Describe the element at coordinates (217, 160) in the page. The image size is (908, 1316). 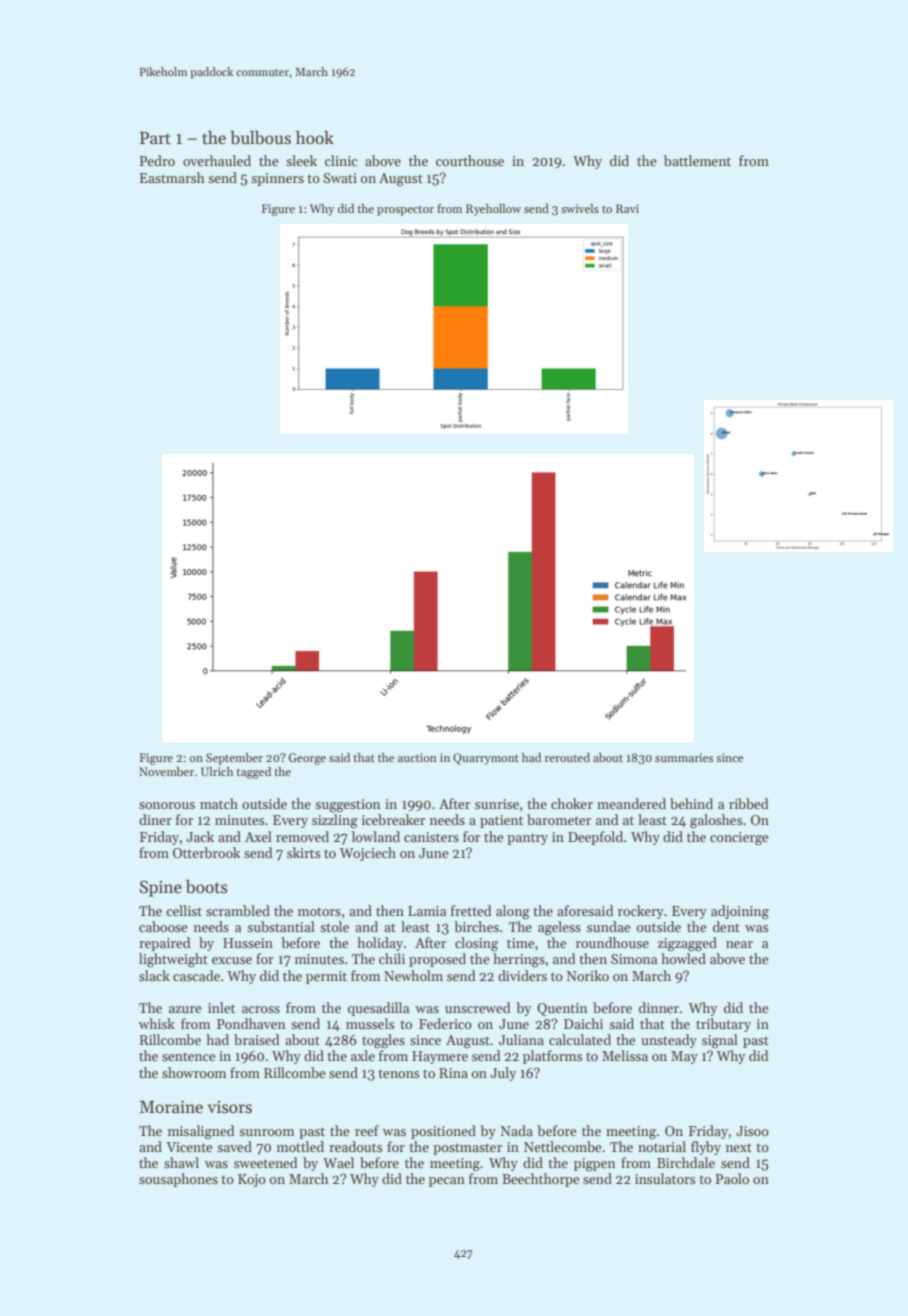
I see `overhauled` at that location.
